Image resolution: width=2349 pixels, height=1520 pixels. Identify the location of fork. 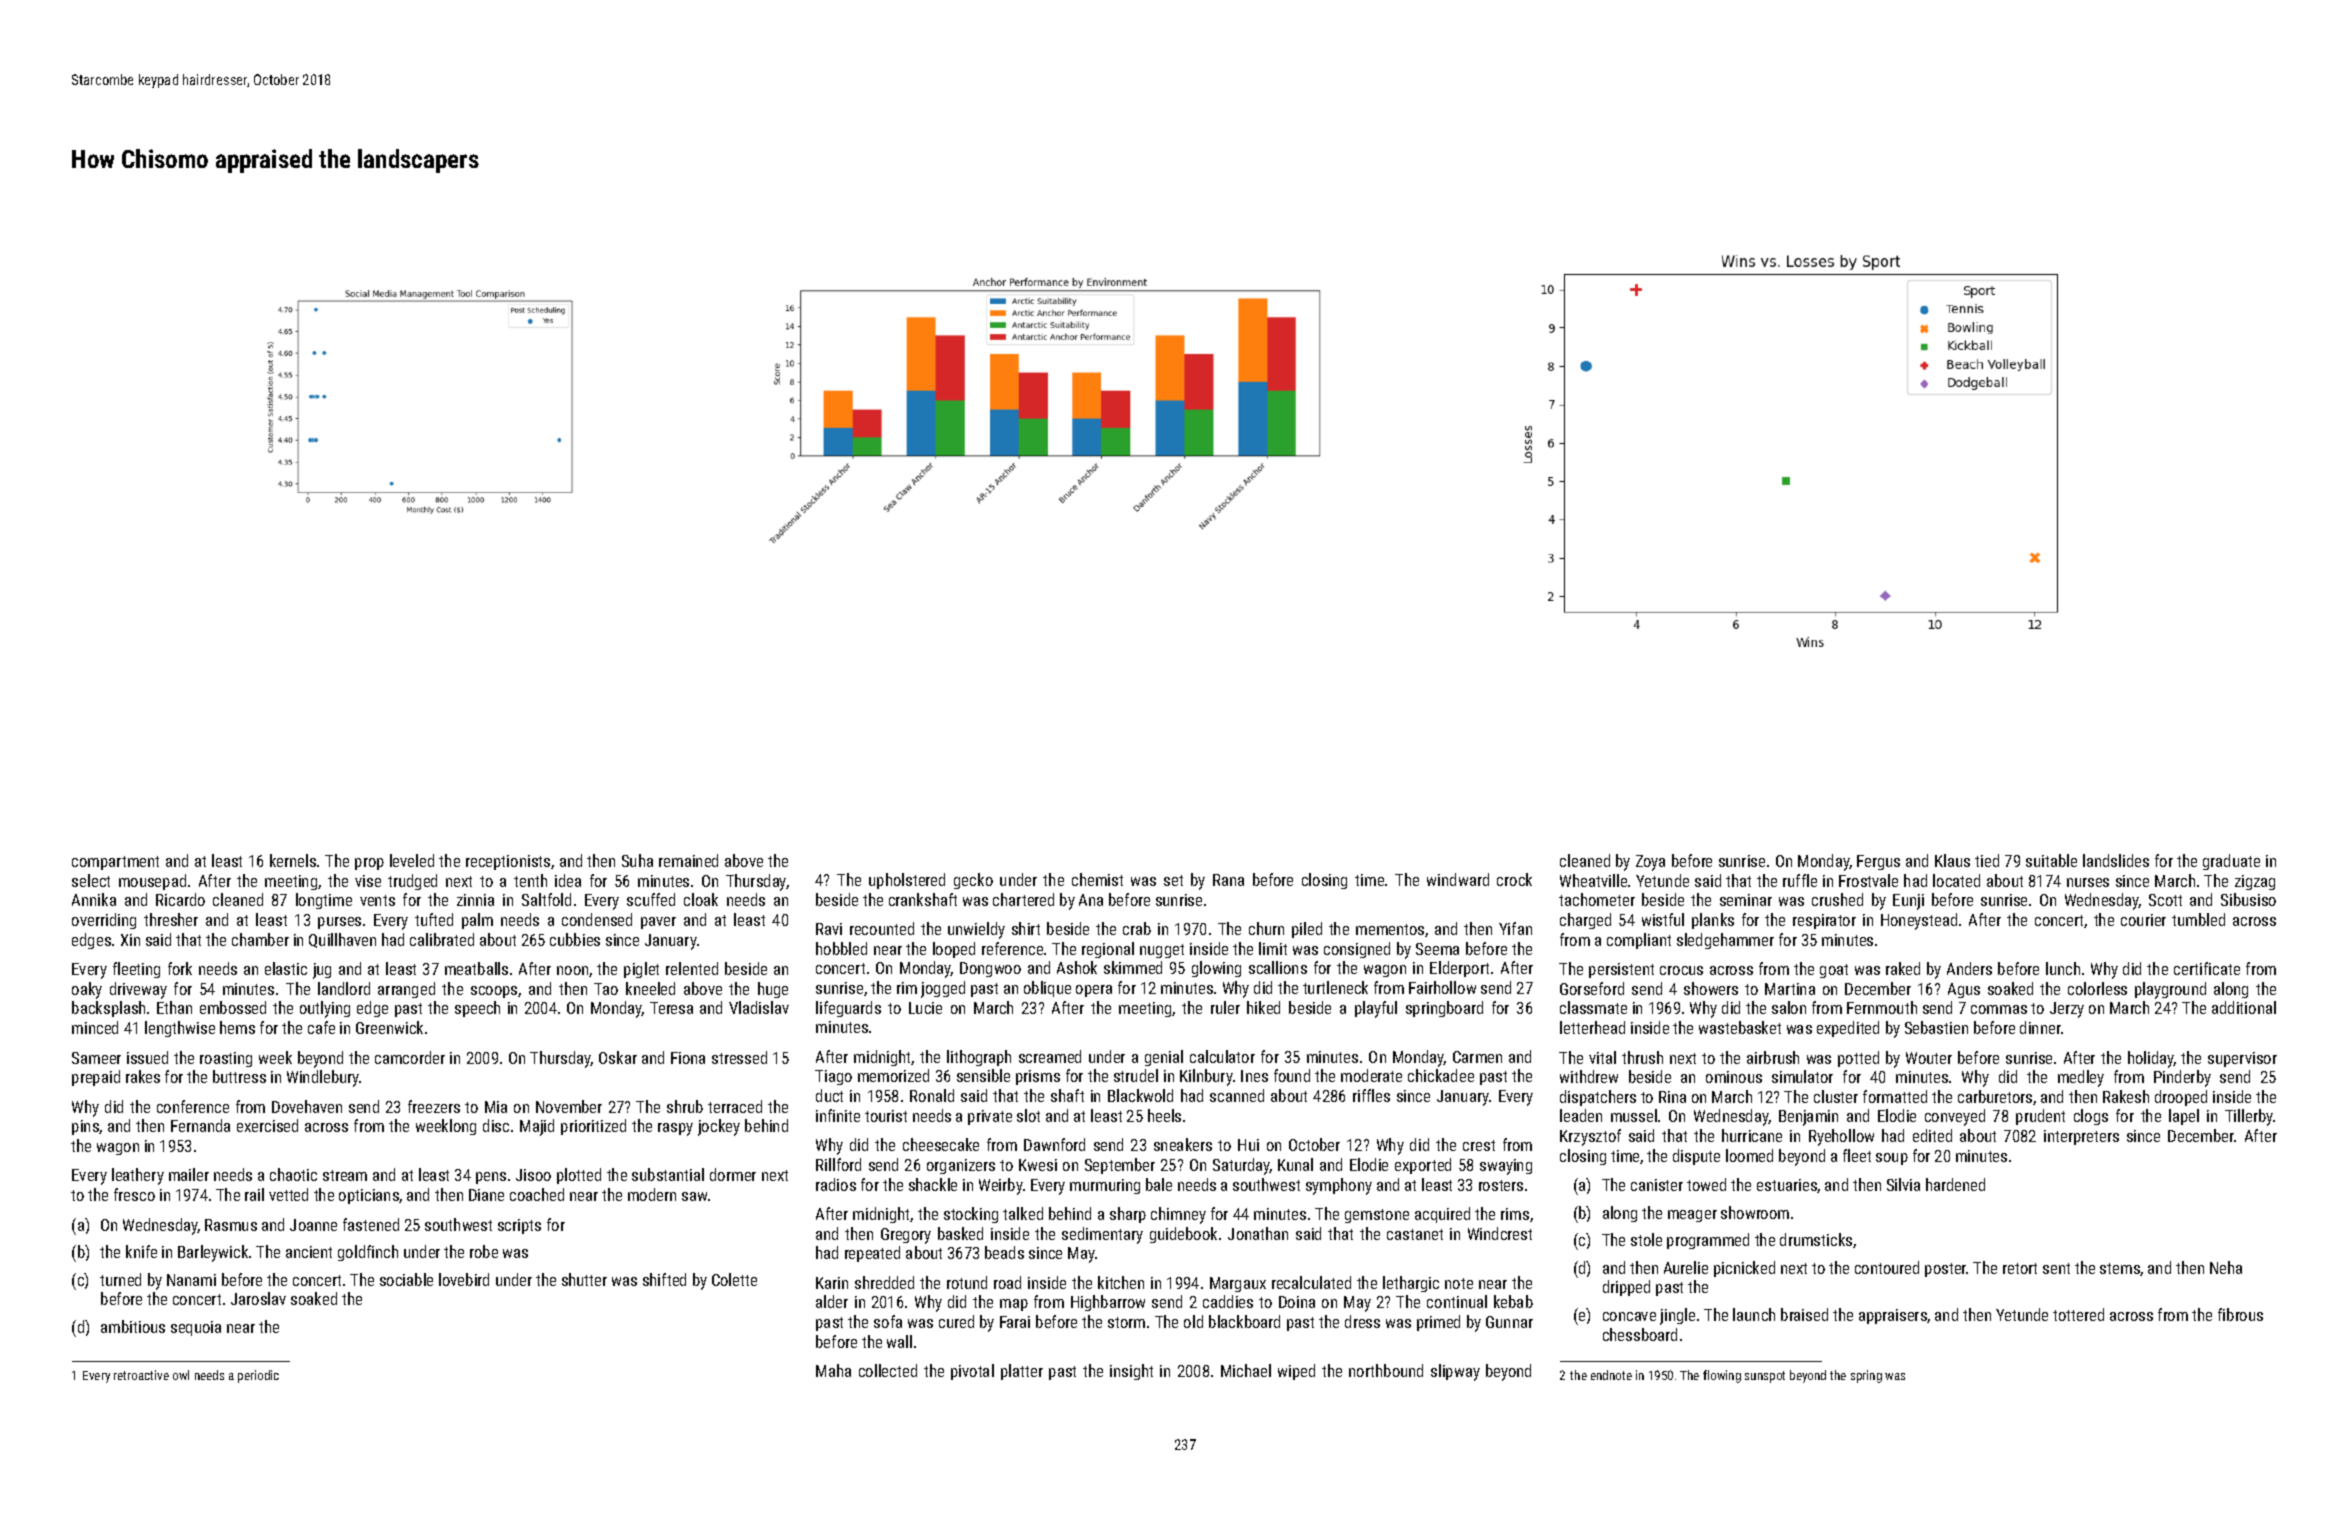
(180, 968).
